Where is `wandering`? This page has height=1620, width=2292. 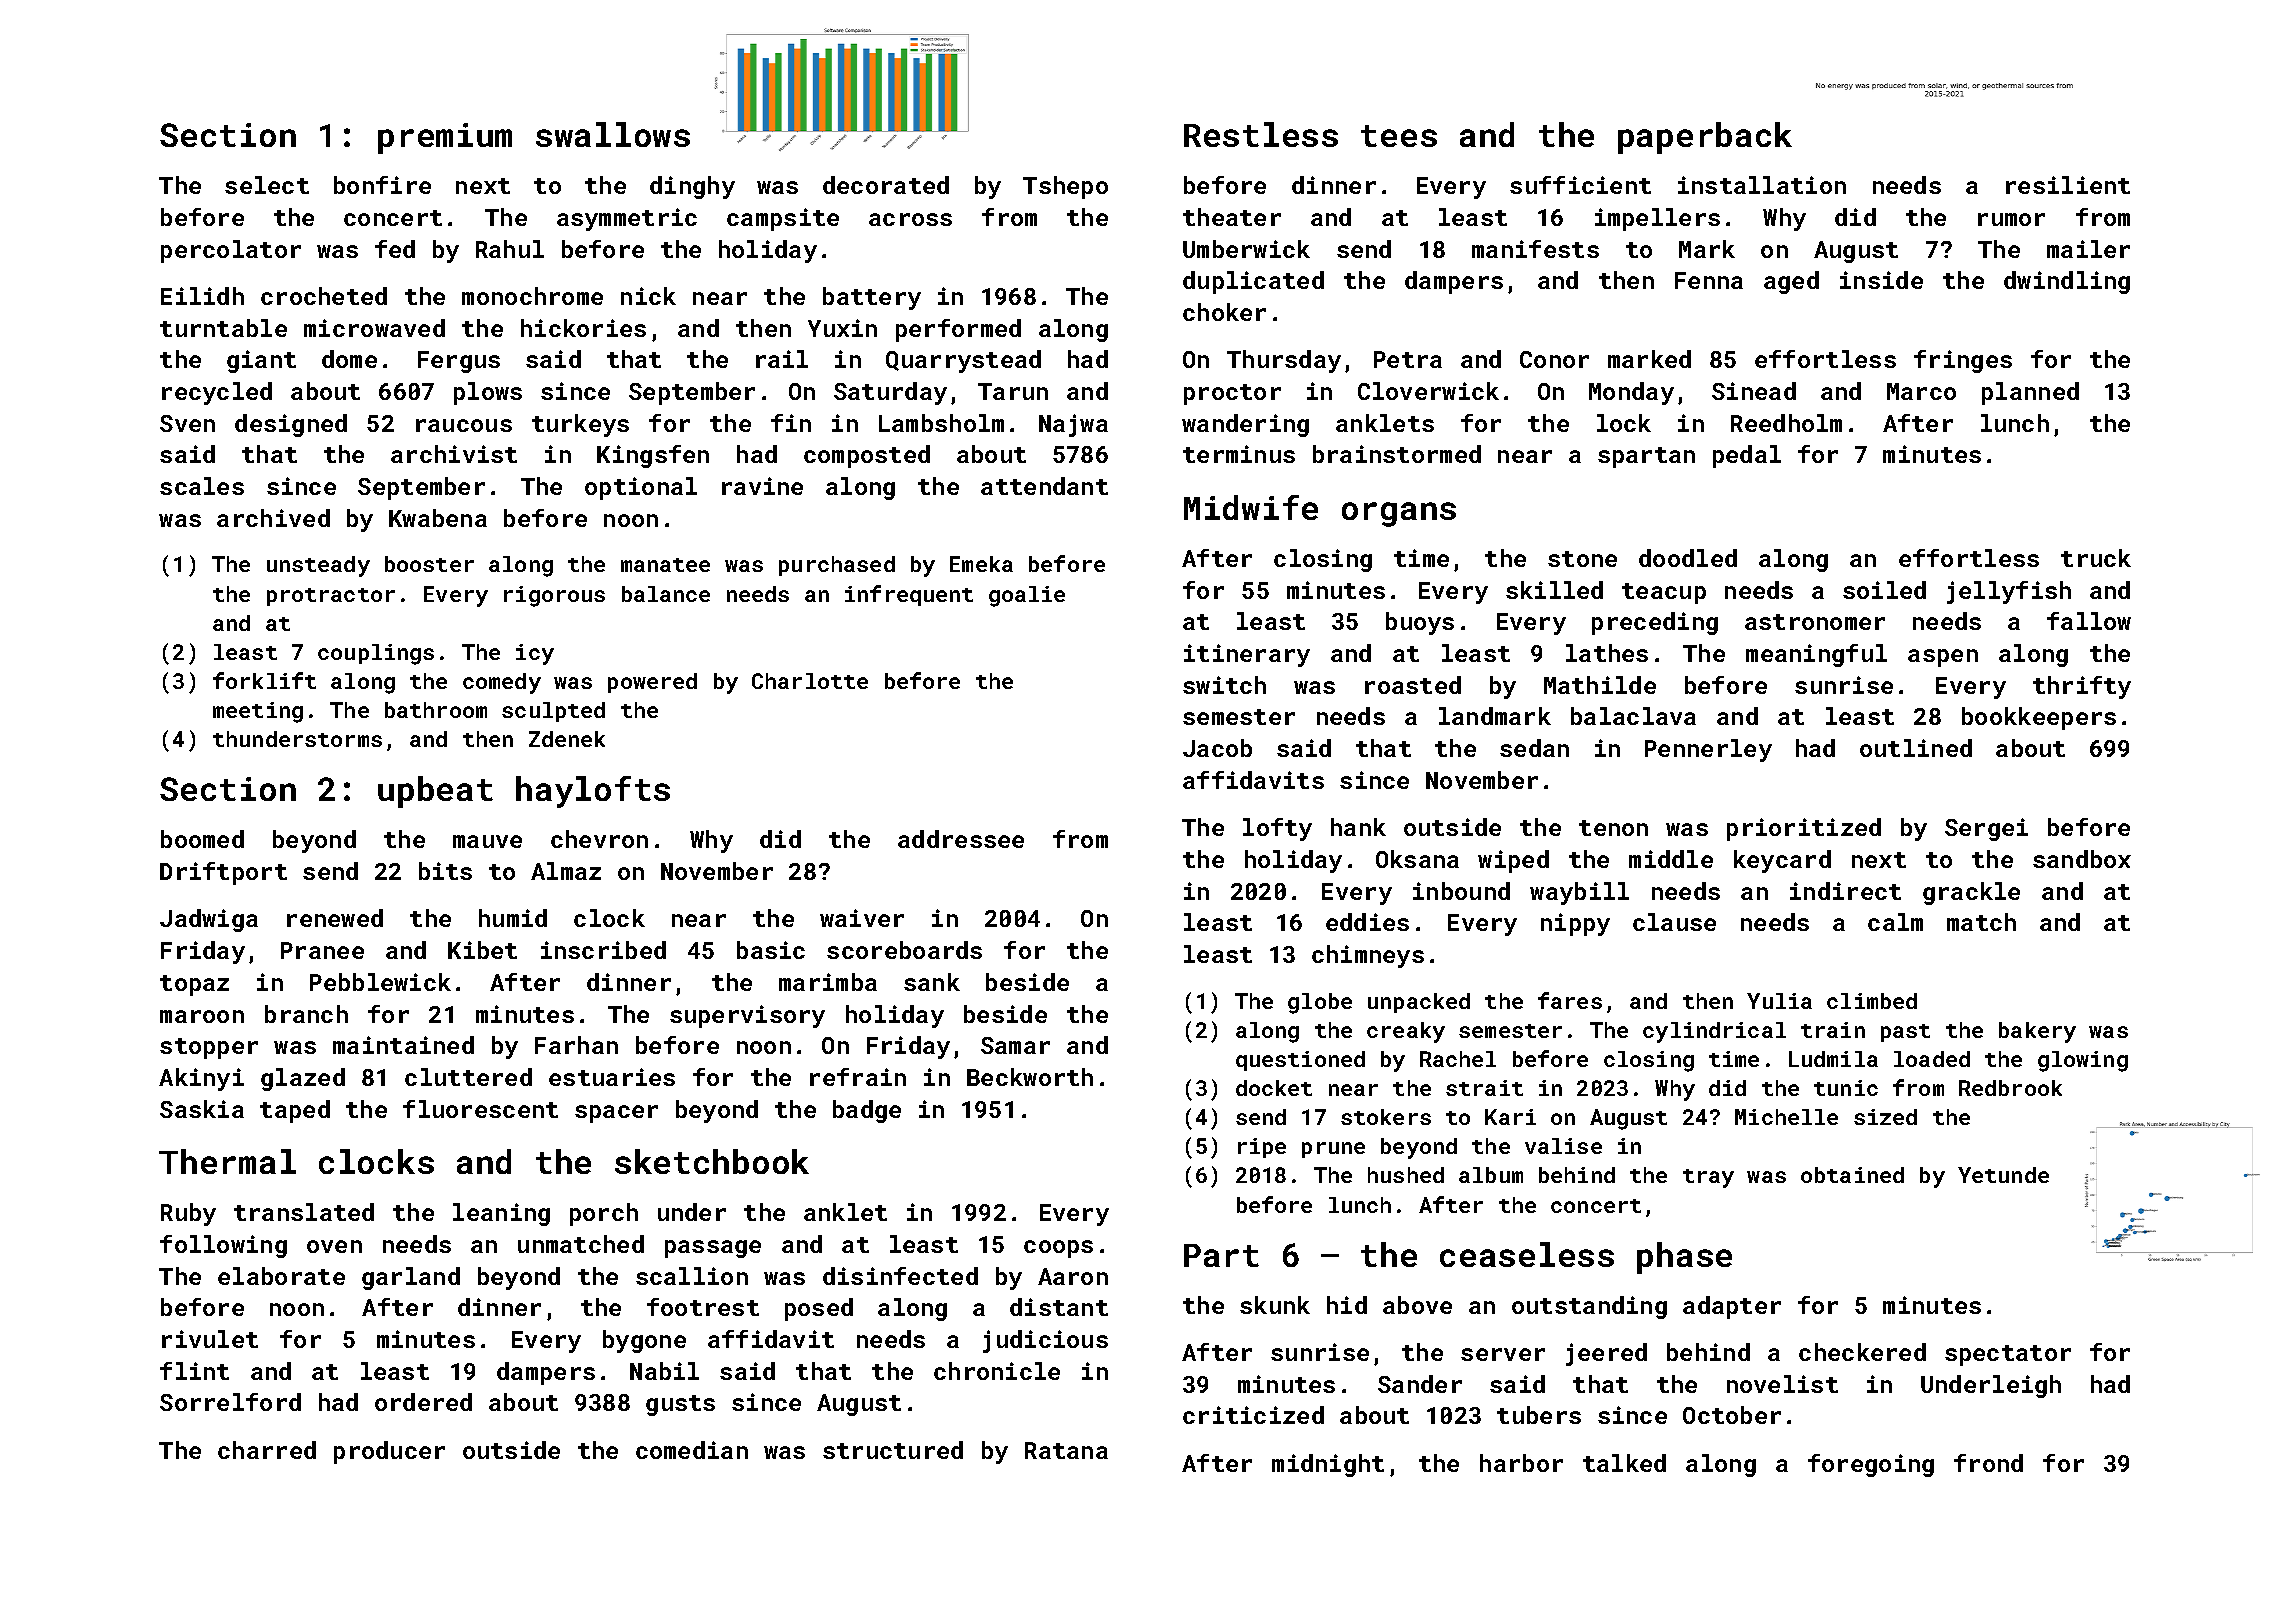 wandering is located at coordinates (1245, 425).
